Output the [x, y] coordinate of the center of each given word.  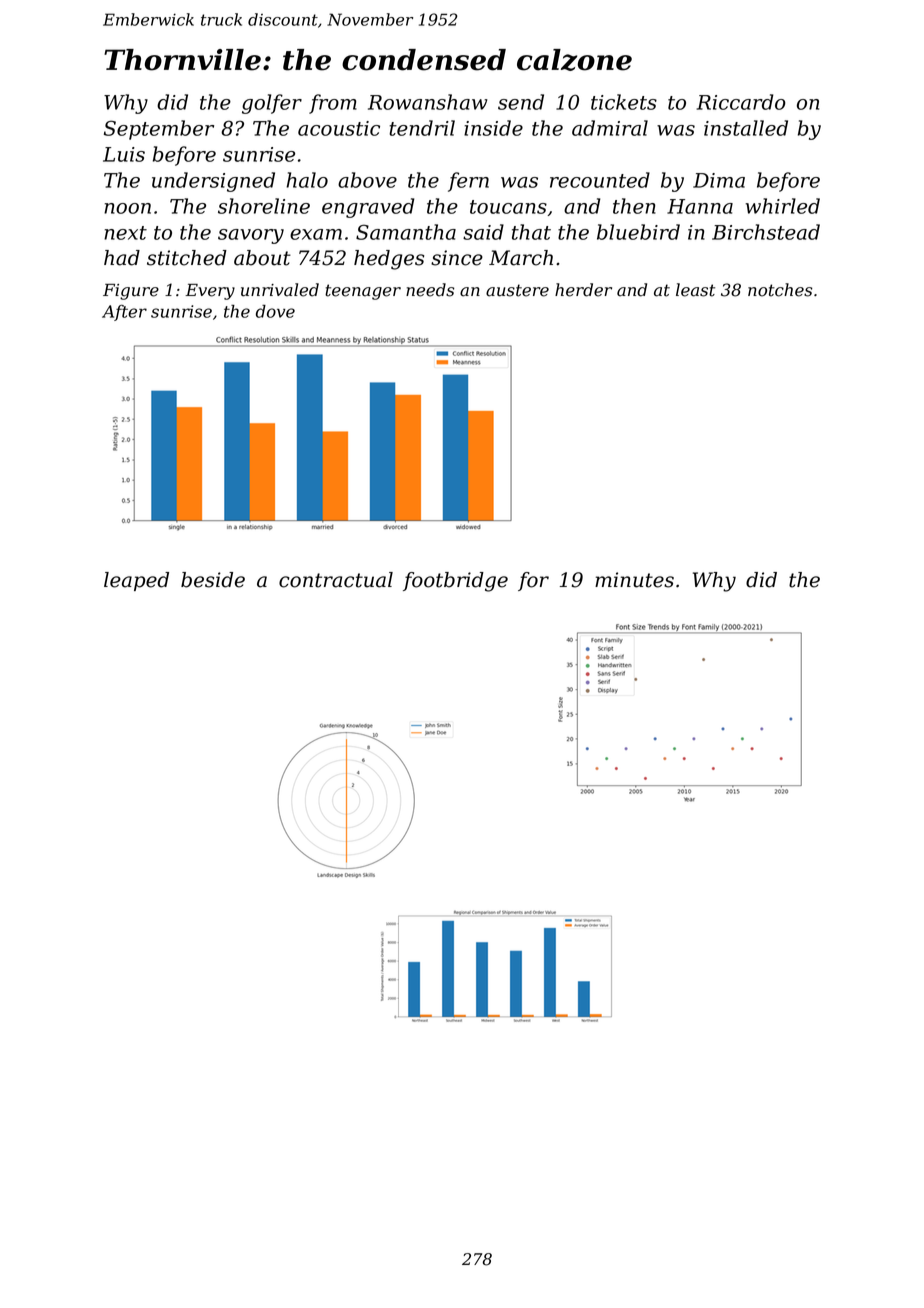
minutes [634, 580]
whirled [783, 206]
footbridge [455, 582]
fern [468, 182]
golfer [272, 104]
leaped [136, 581]
